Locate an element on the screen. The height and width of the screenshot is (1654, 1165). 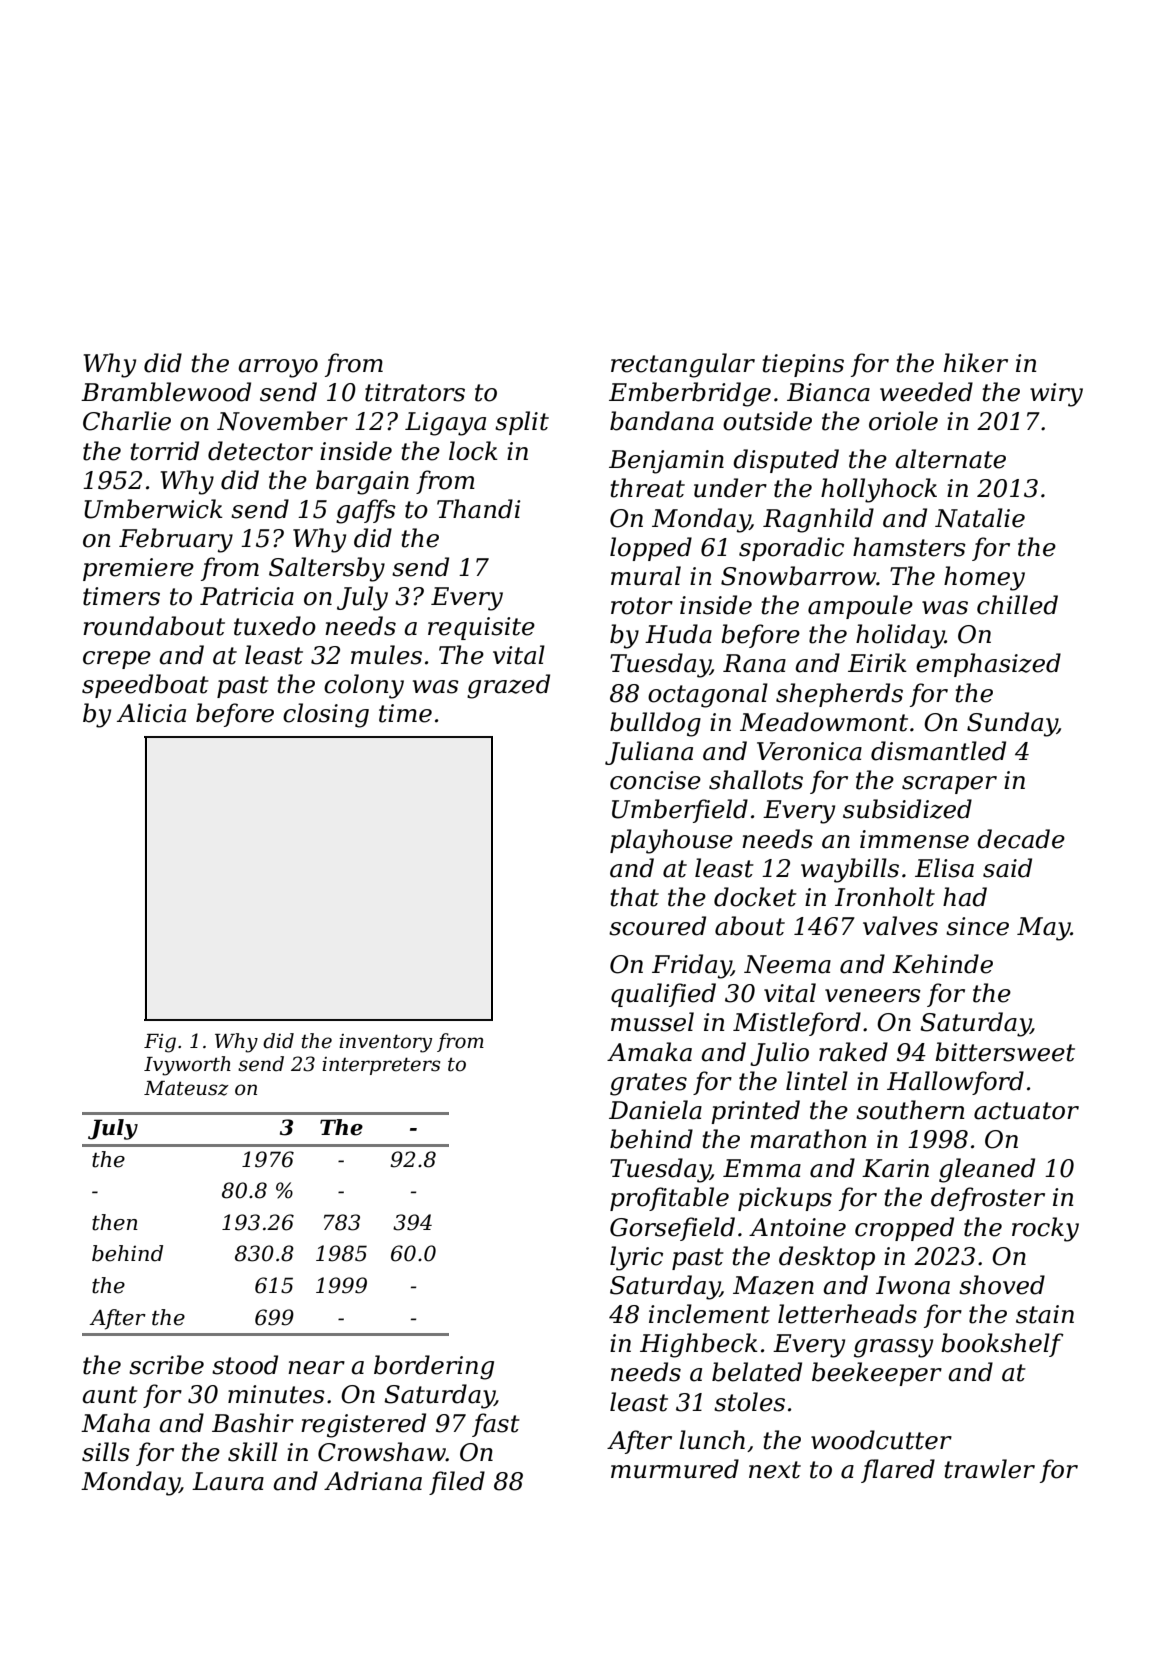
Patricia is located at coordinates (247, 596).
